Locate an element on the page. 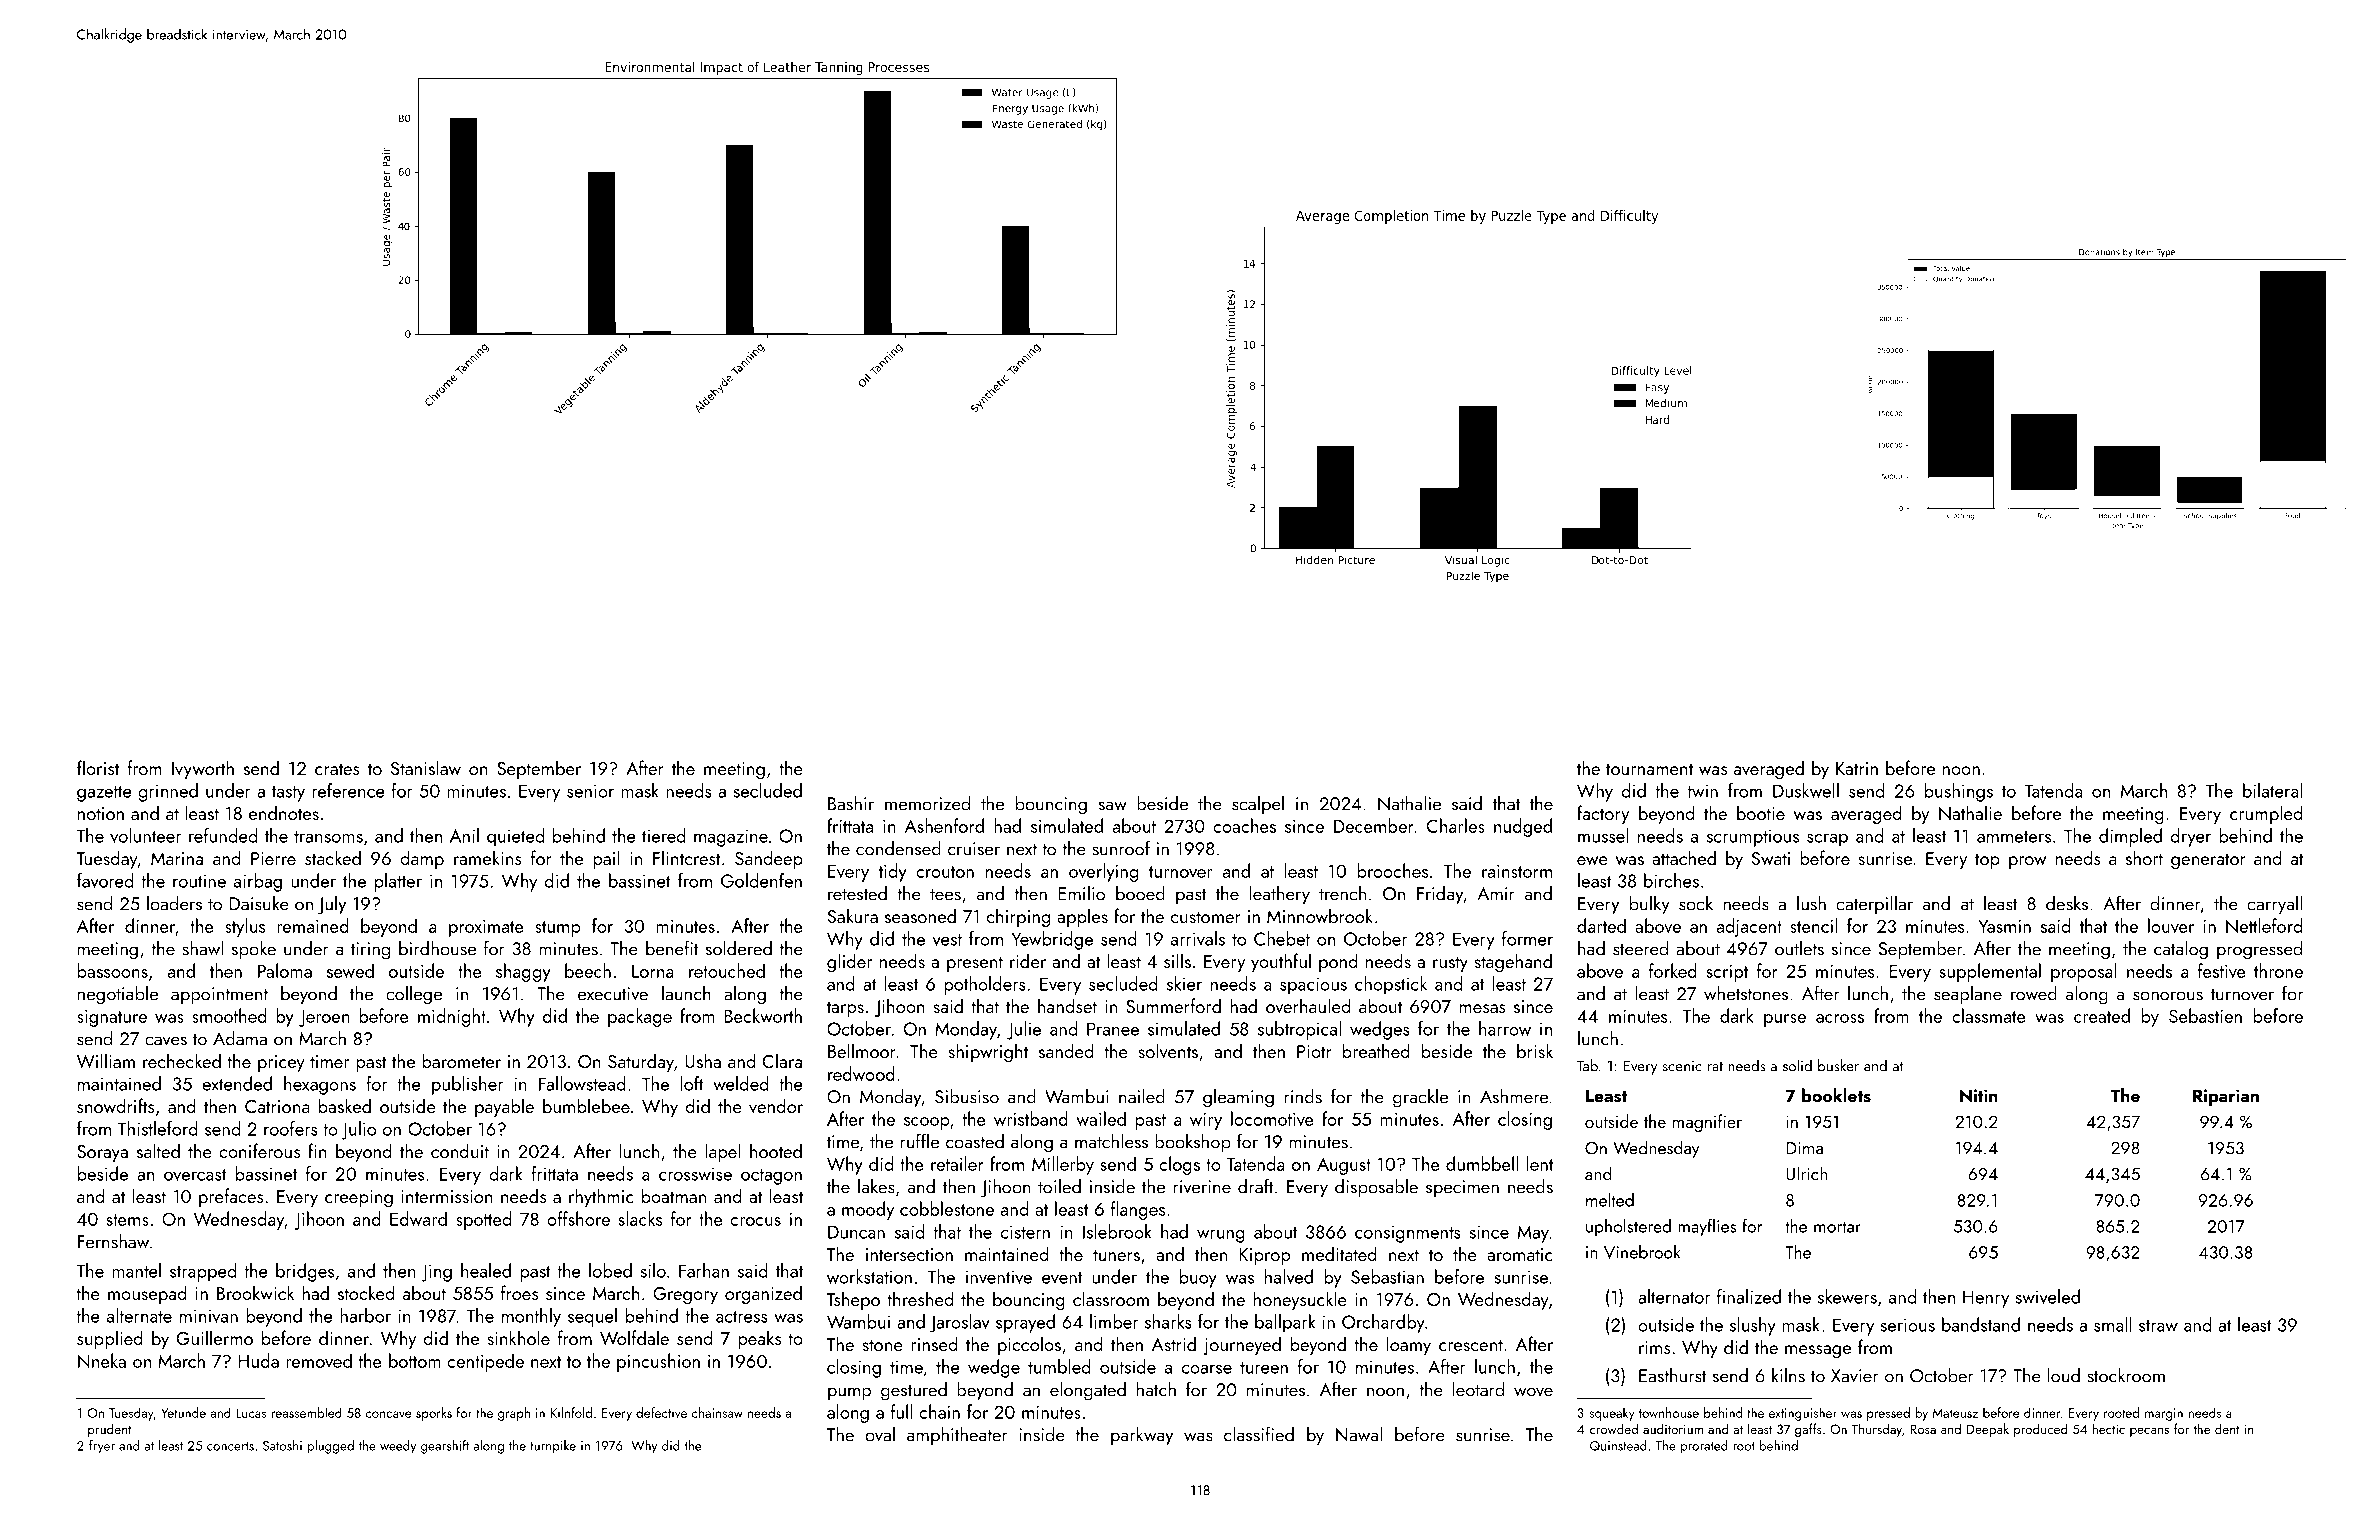  spotted is located at coordinates (483, 1220).
